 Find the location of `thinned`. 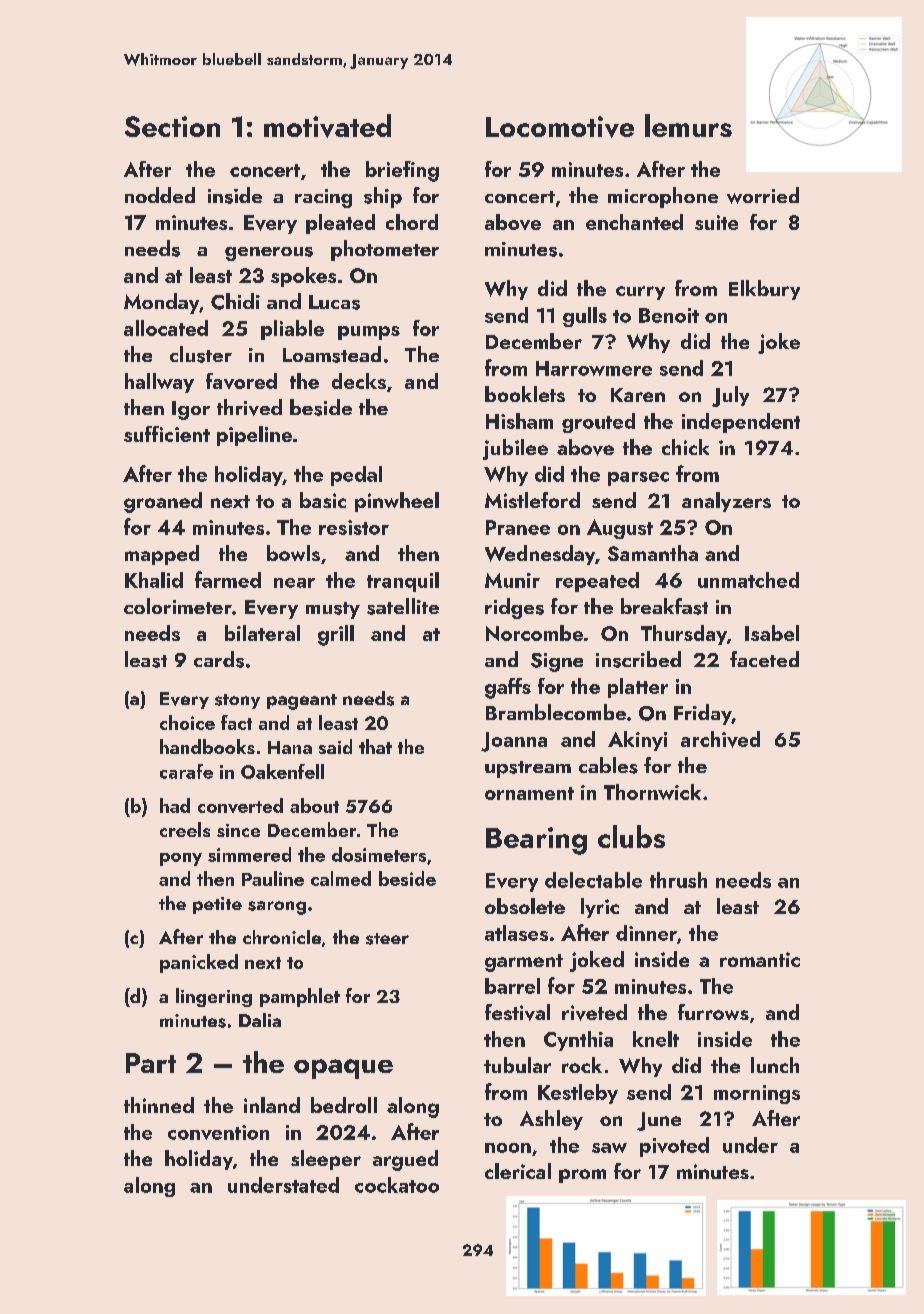

thinned is located at coordinates (159, 1105).
